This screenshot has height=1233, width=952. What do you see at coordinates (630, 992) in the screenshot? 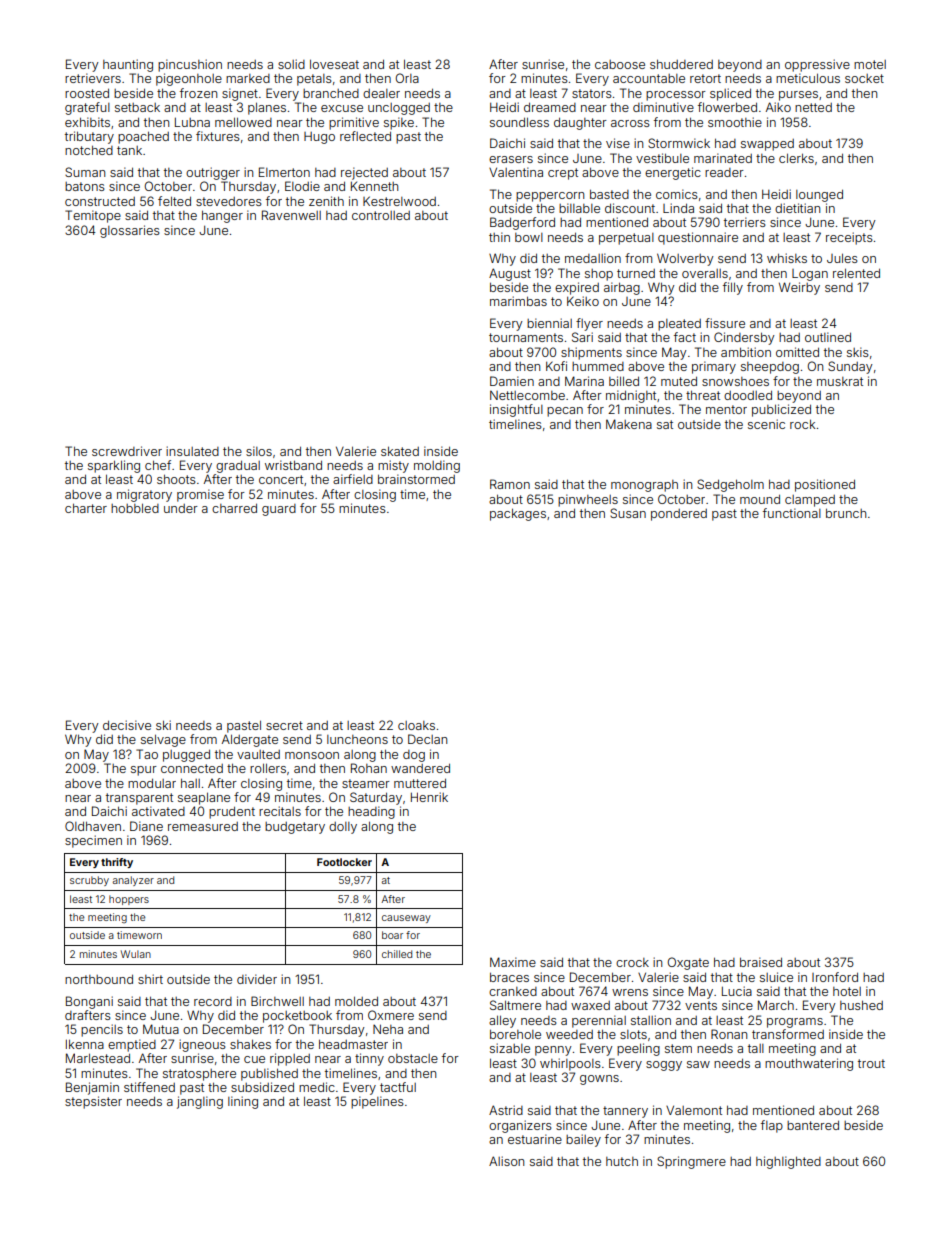
I see `wrens` at bounding box center [630, 992].
